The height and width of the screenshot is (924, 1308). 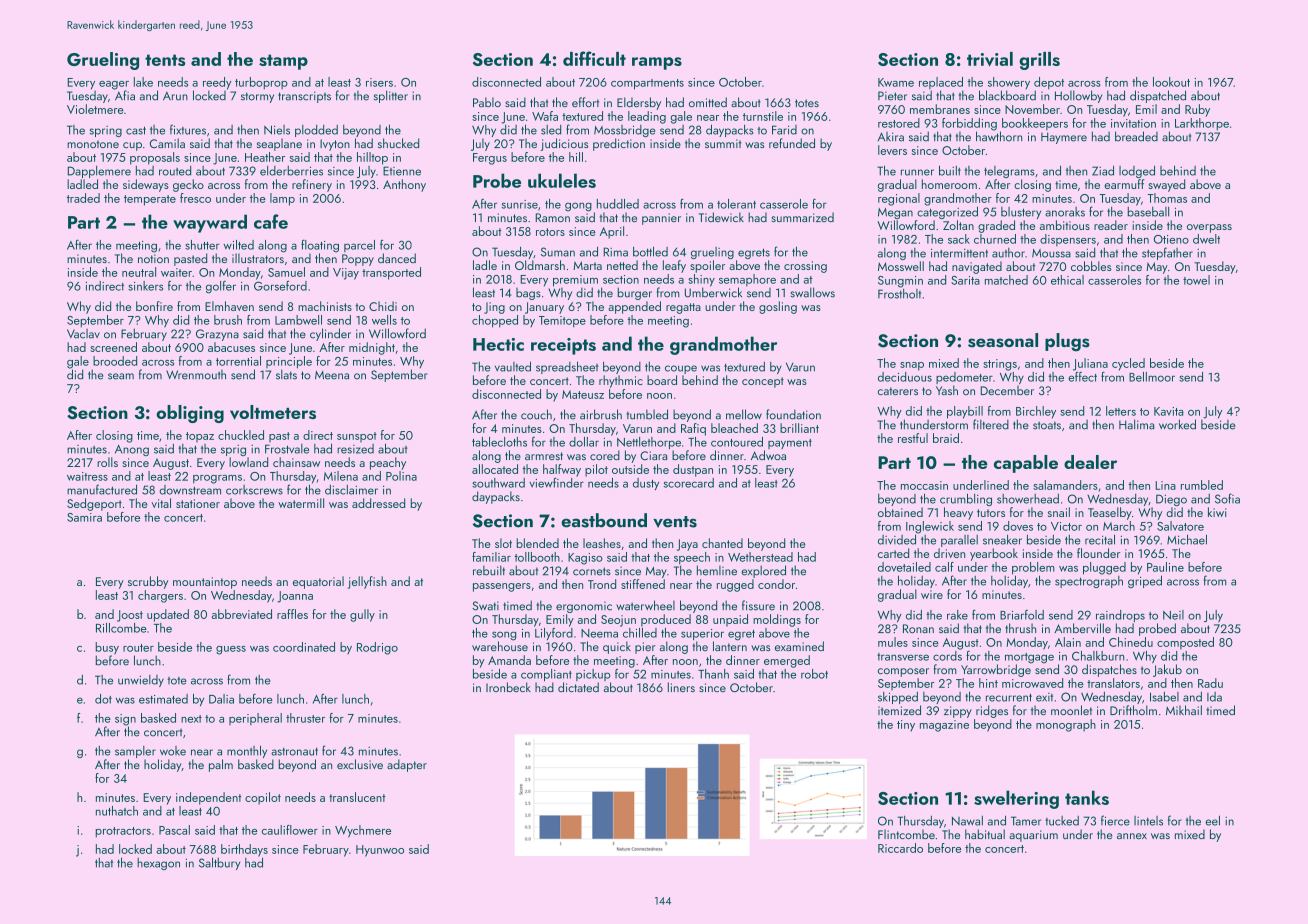 What do you see at coordinates (1039, 61) in the screenshot?
I see `grills` at bounding box center [1039, 61].
